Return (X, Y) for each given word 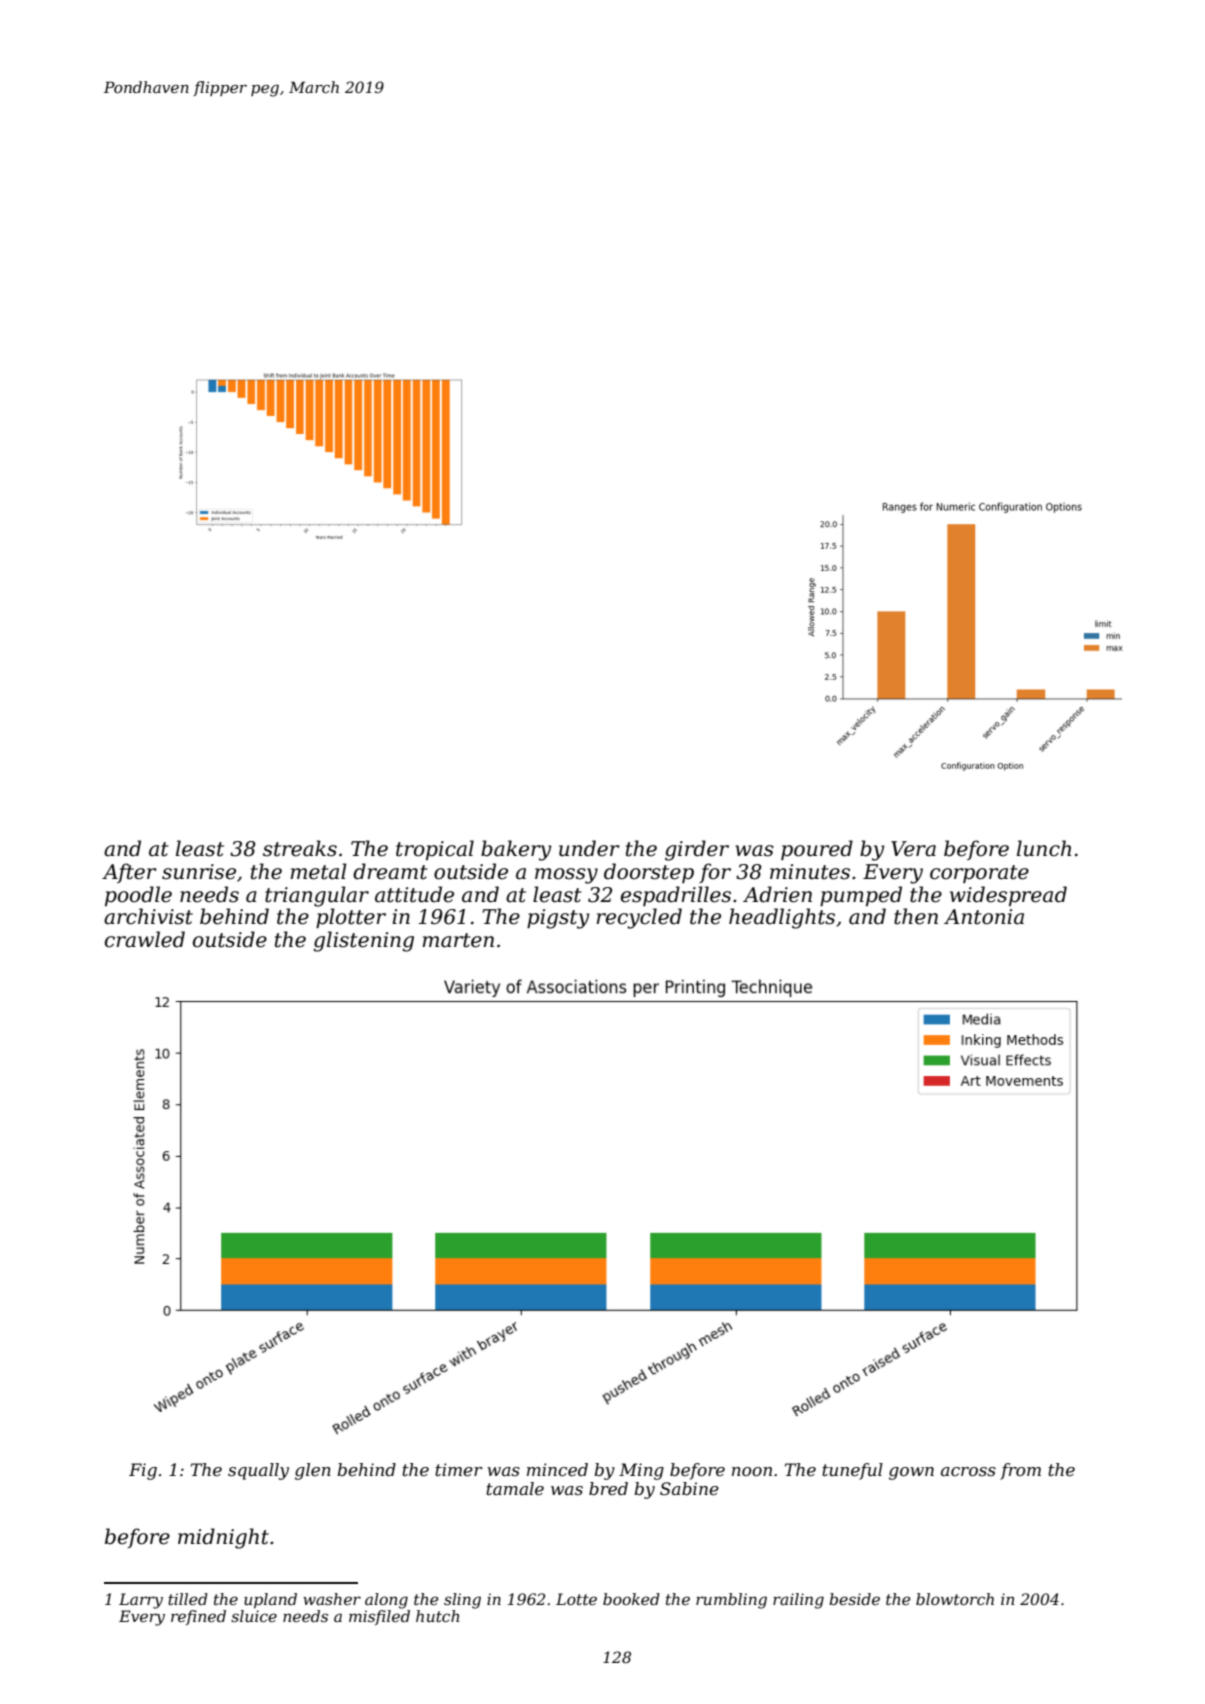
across (968, 1471)
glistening (363, 941)
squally (258, 1471)
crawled (145, 939)
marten (458, 940)
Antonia (984, 917)
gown (911, 1473)
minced (557, 1469)
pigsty (558, 919)
